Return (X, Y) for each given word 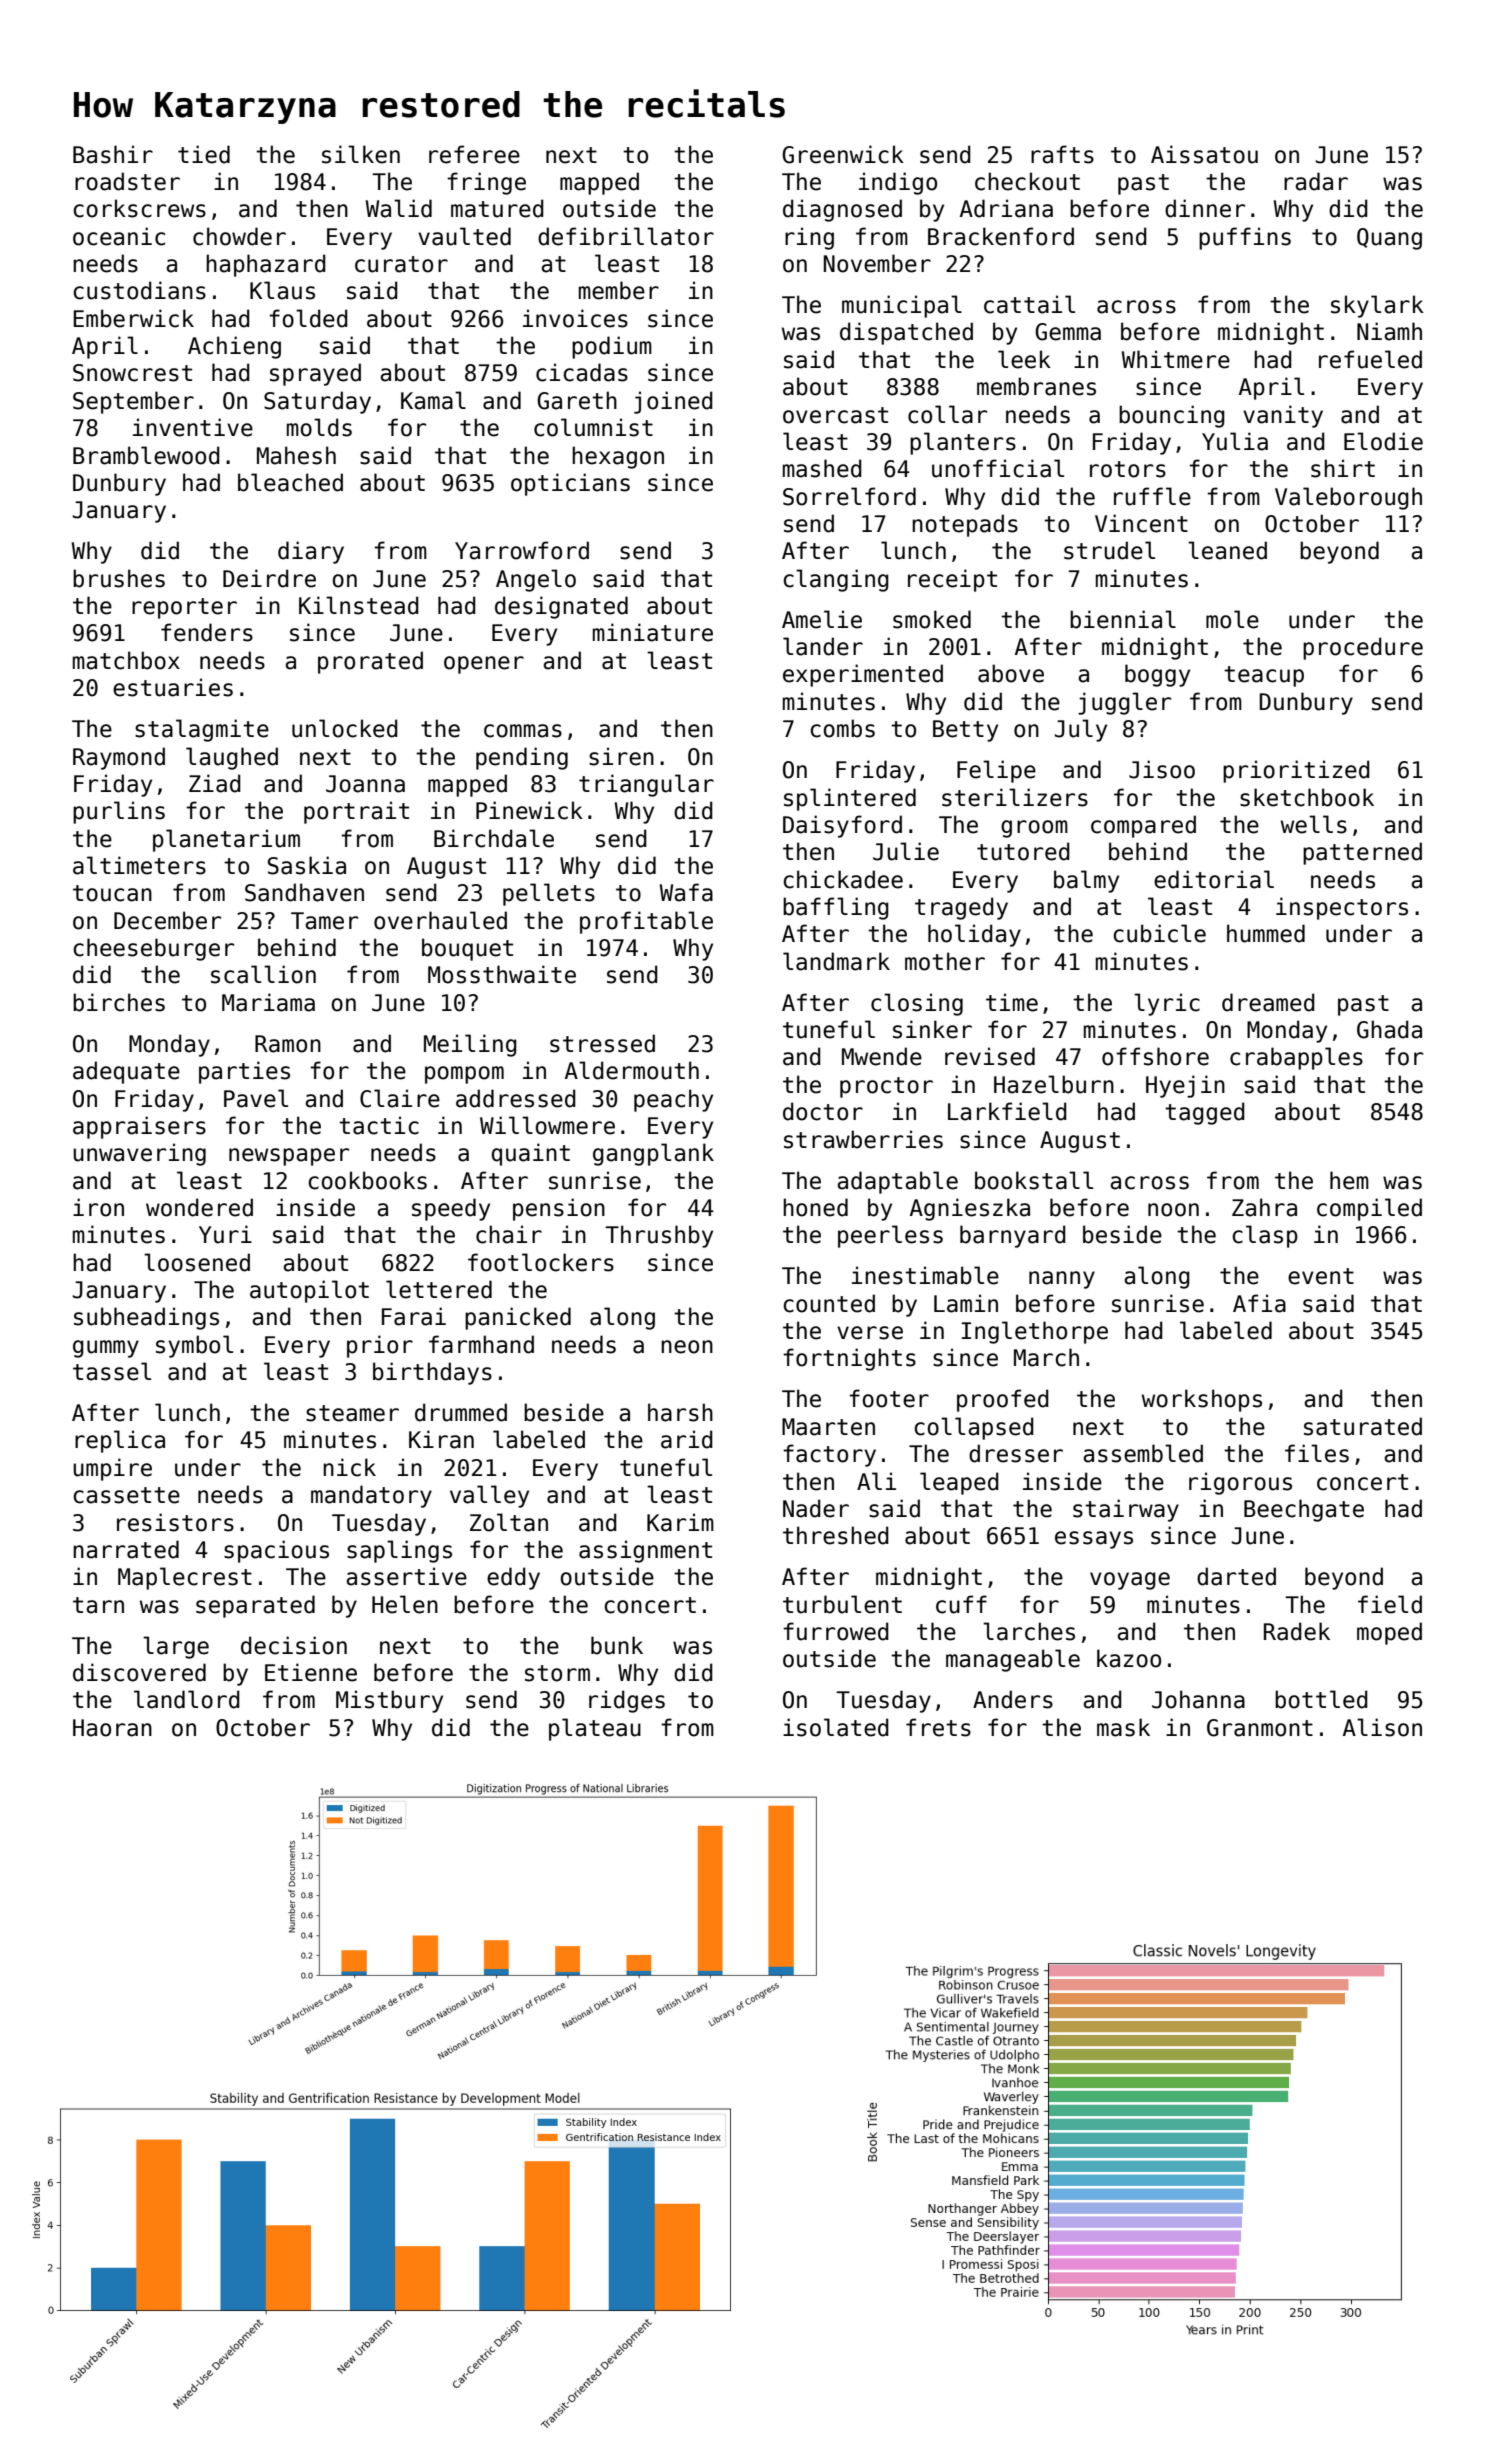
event (1321, 1276)
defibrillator (626, 236)
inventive (193, 427)
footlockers (541, 1262)
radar (1316, 181)
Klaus (282, 290)
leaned (1227, 550)
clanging (836, 580)
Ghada (1389, 1029)
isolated (836, 1727)
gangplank (653, 1154)
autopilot (309, 1291)
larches (1029, 1631)
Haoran (112, 1728)
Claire (400, 1098)
